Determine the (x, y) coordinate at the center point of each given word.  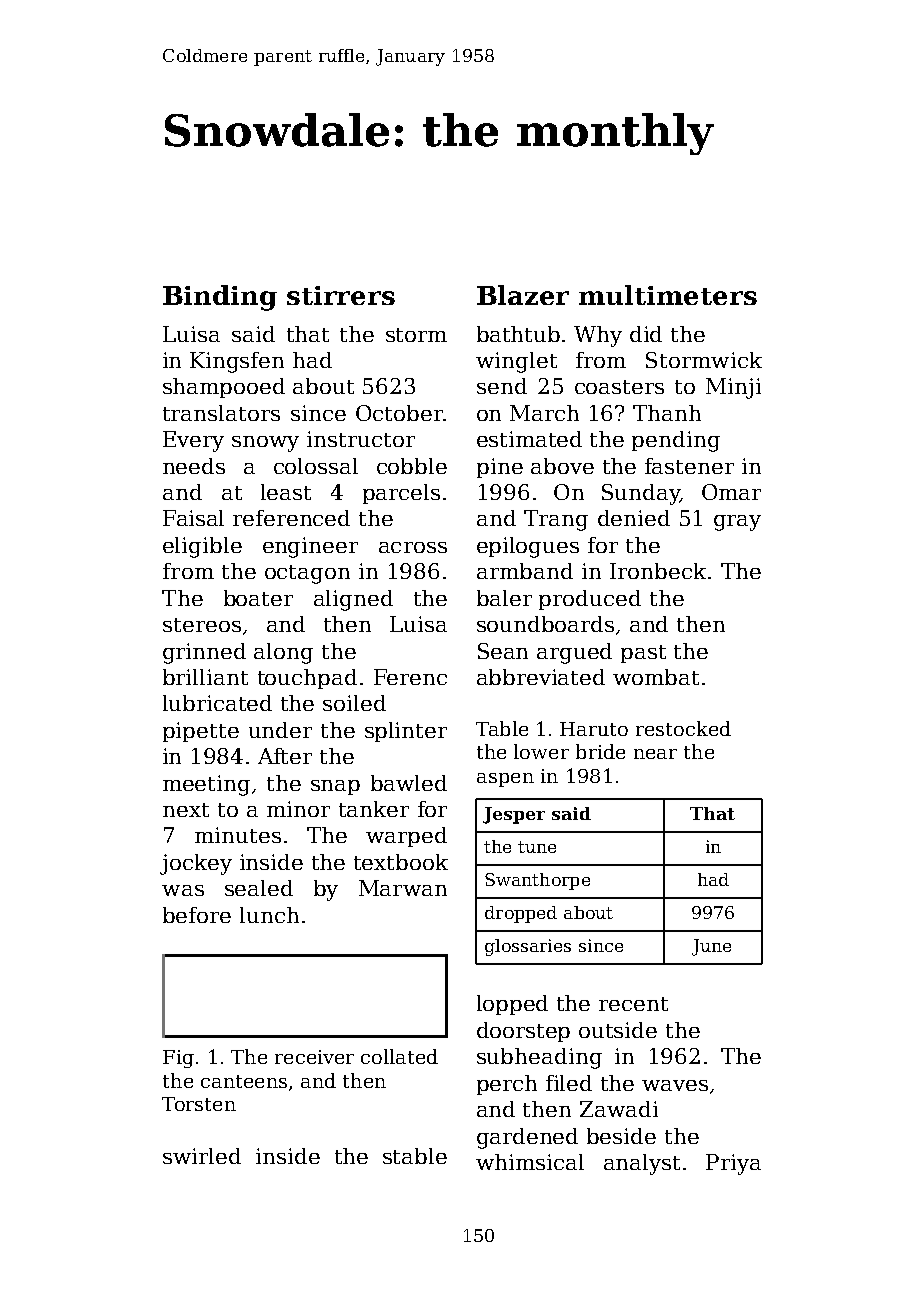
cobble (412, 466)
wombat (656, 677)
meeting (206, 785)
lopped (512, 1005)
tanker (374, 809)
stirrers (341, 295)
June (711, 947)
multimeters (668, 295)
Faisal (193, 518)
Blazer (523, 295)
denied (634, 518)
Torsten (199, 1104)
